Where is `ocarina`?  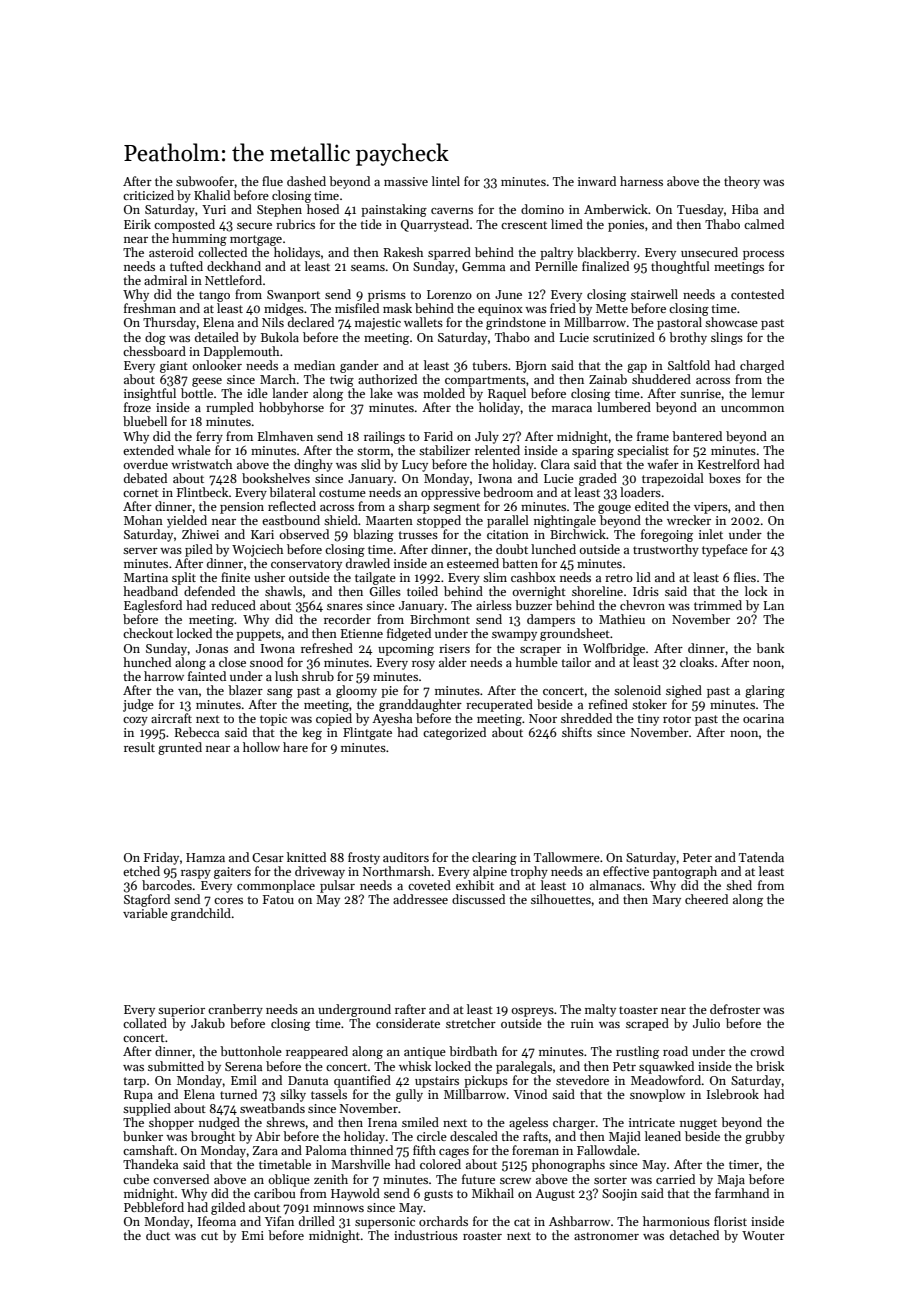
ocarina is located at coordinates (763, 718).
